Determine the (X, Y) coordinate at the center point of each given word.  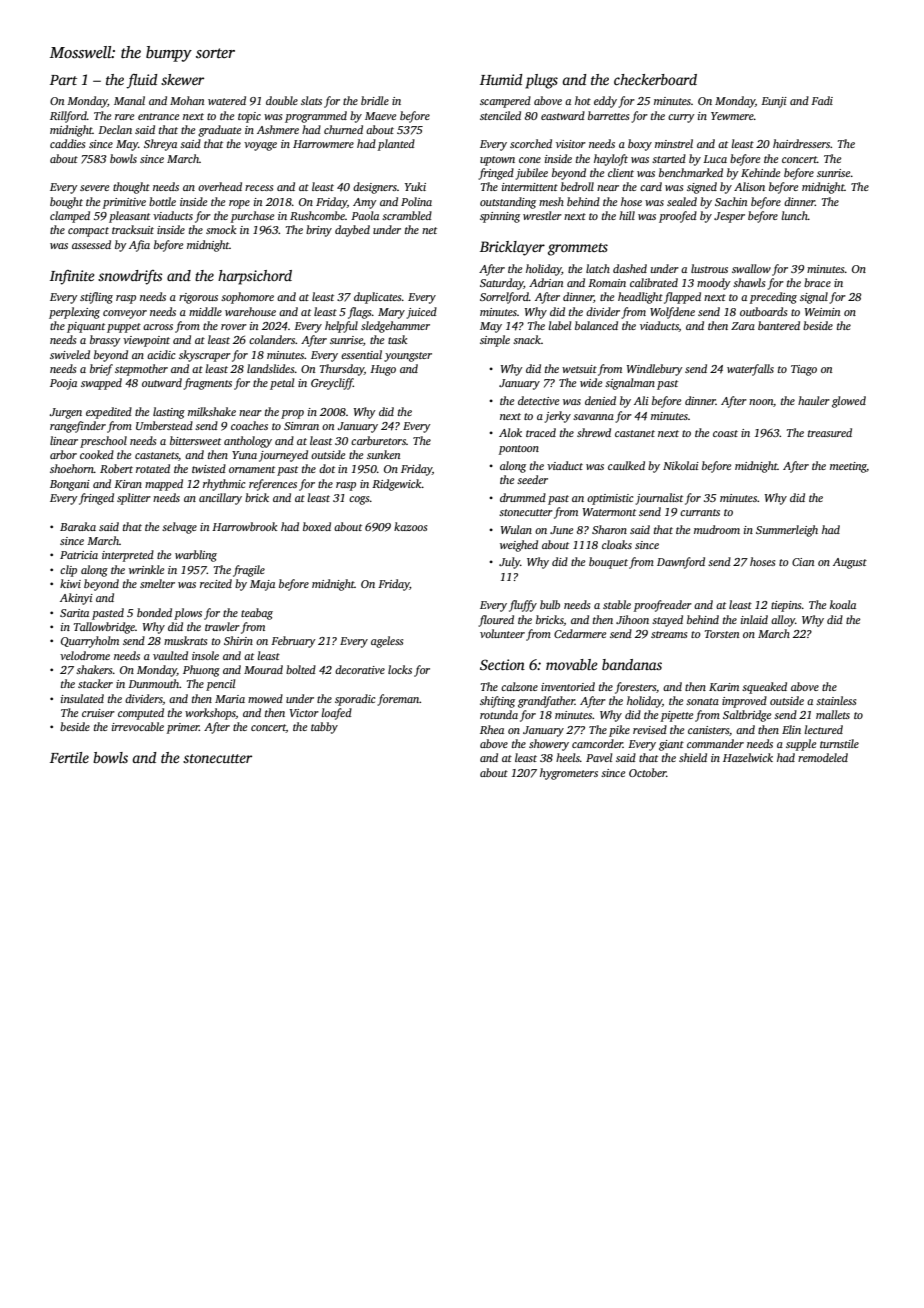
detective (538, 400)
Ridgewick (397, 485)
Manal (129, 100)
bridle (375, 100)
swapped (101, 384)
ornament (252, 469)
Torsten (722, 634)
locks (400, 669)
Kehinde (760, 172)
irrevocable (138, 726)
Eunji (774, 102)
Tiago (804, 370)
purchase (252, 217)
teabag (257, 614)
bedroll (577, 186)
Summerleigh (787, 531)
